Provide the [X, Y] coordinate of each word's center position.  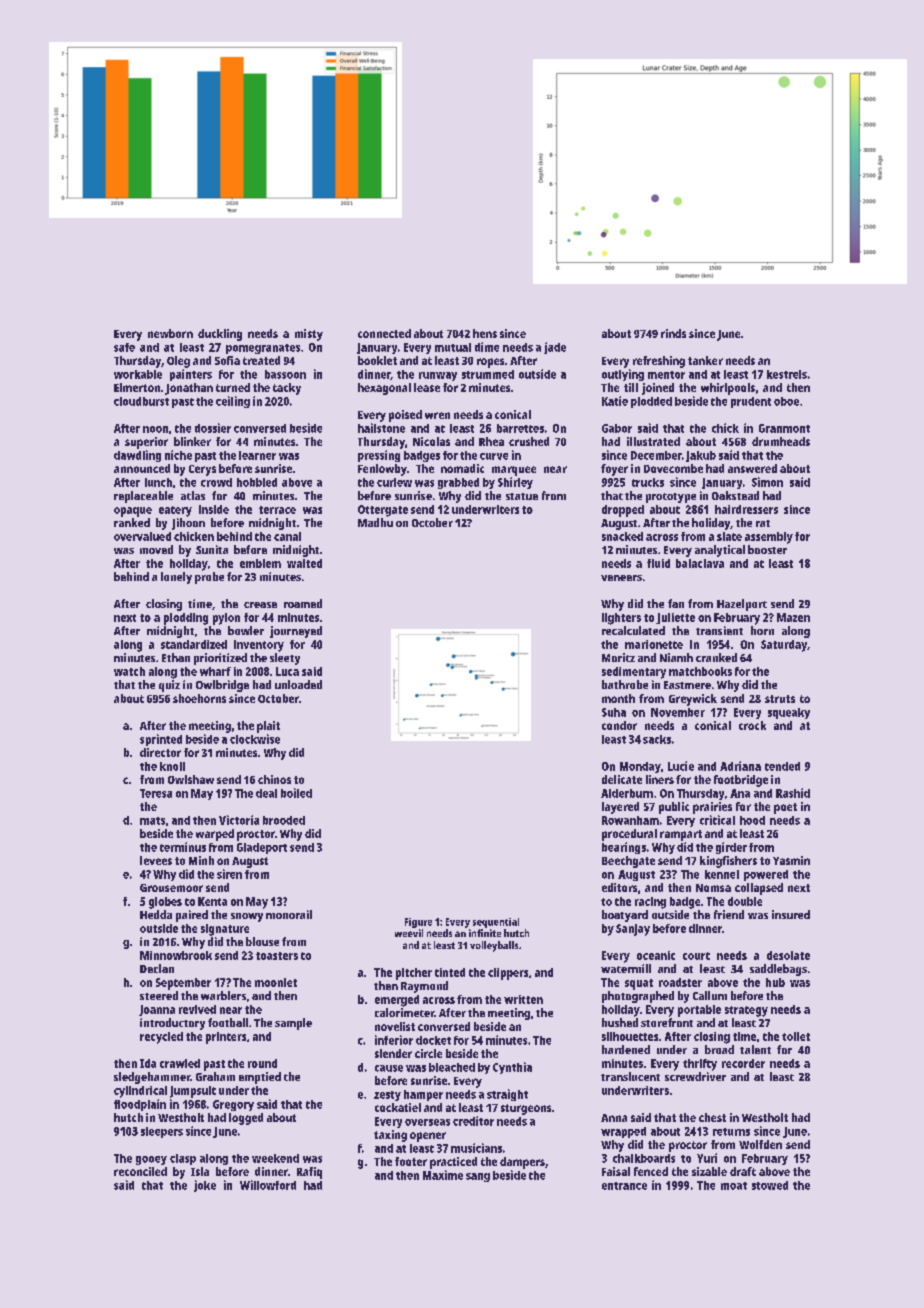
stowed [770, 1185]
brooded [284, 820]
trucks [648, 482]
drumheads [781, 441]
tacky [287, 389]
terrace [277, 510]
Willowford [268, 1185]
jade [555, 348]
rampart [681, 835]
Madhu [375, 522]
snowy [247, 917]
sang [478, 1177]
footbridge [741, 781]
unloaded [298, 684]
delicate [622, 779]
